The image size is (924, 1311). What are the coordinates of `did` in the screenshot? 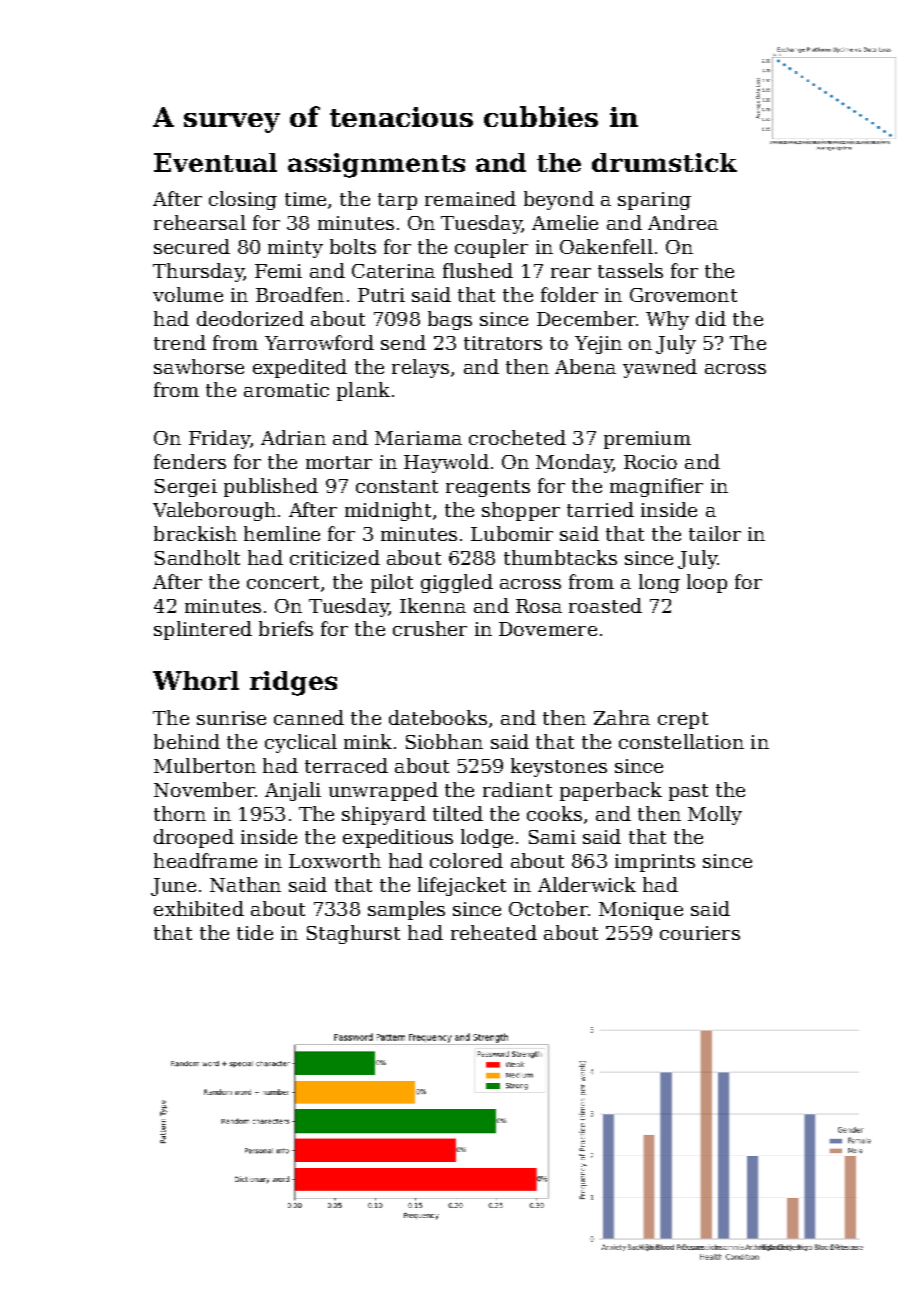 It's located at (711, 318).
